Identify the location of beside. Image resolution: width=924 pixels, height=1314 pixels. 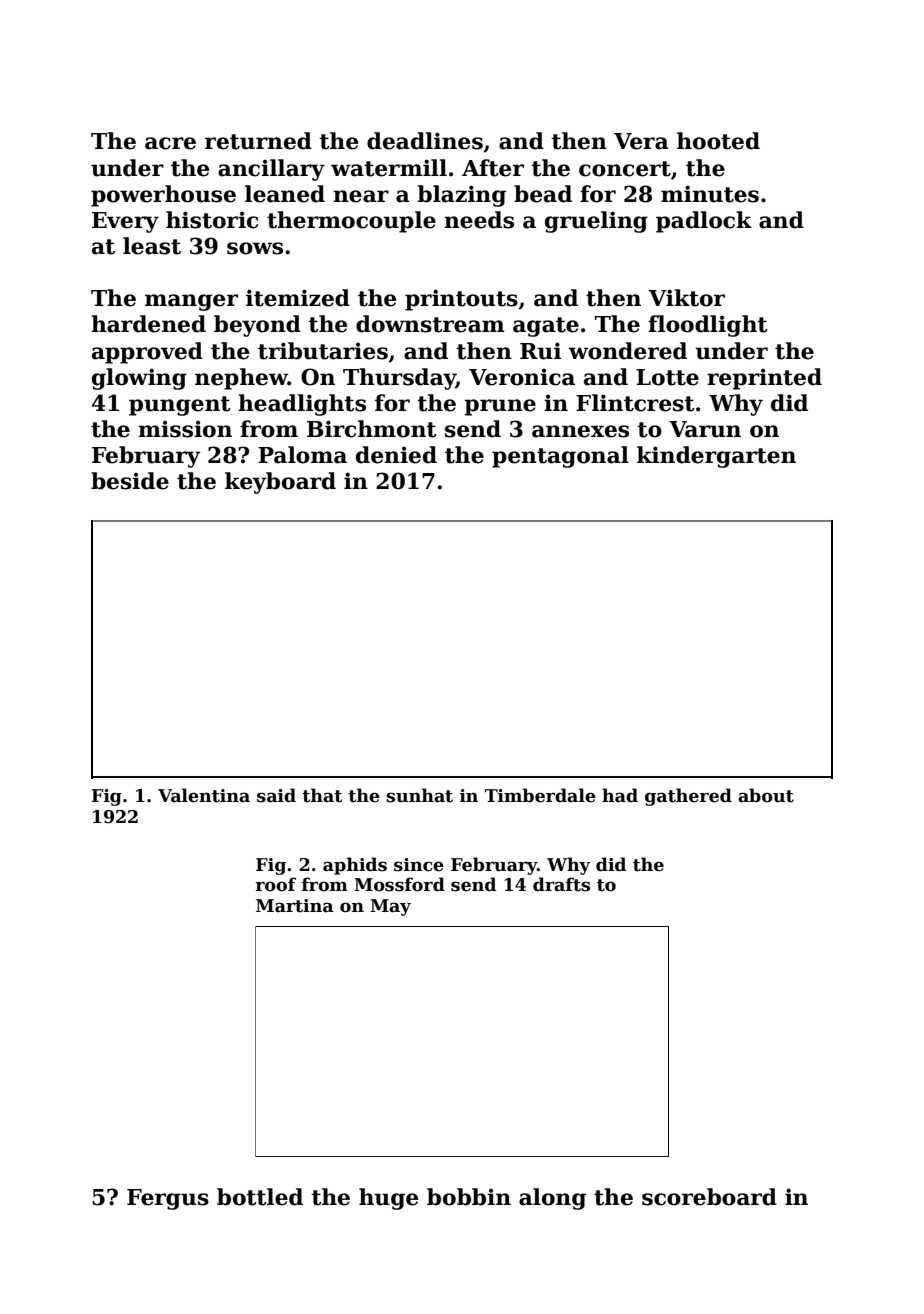
(130, 481).
